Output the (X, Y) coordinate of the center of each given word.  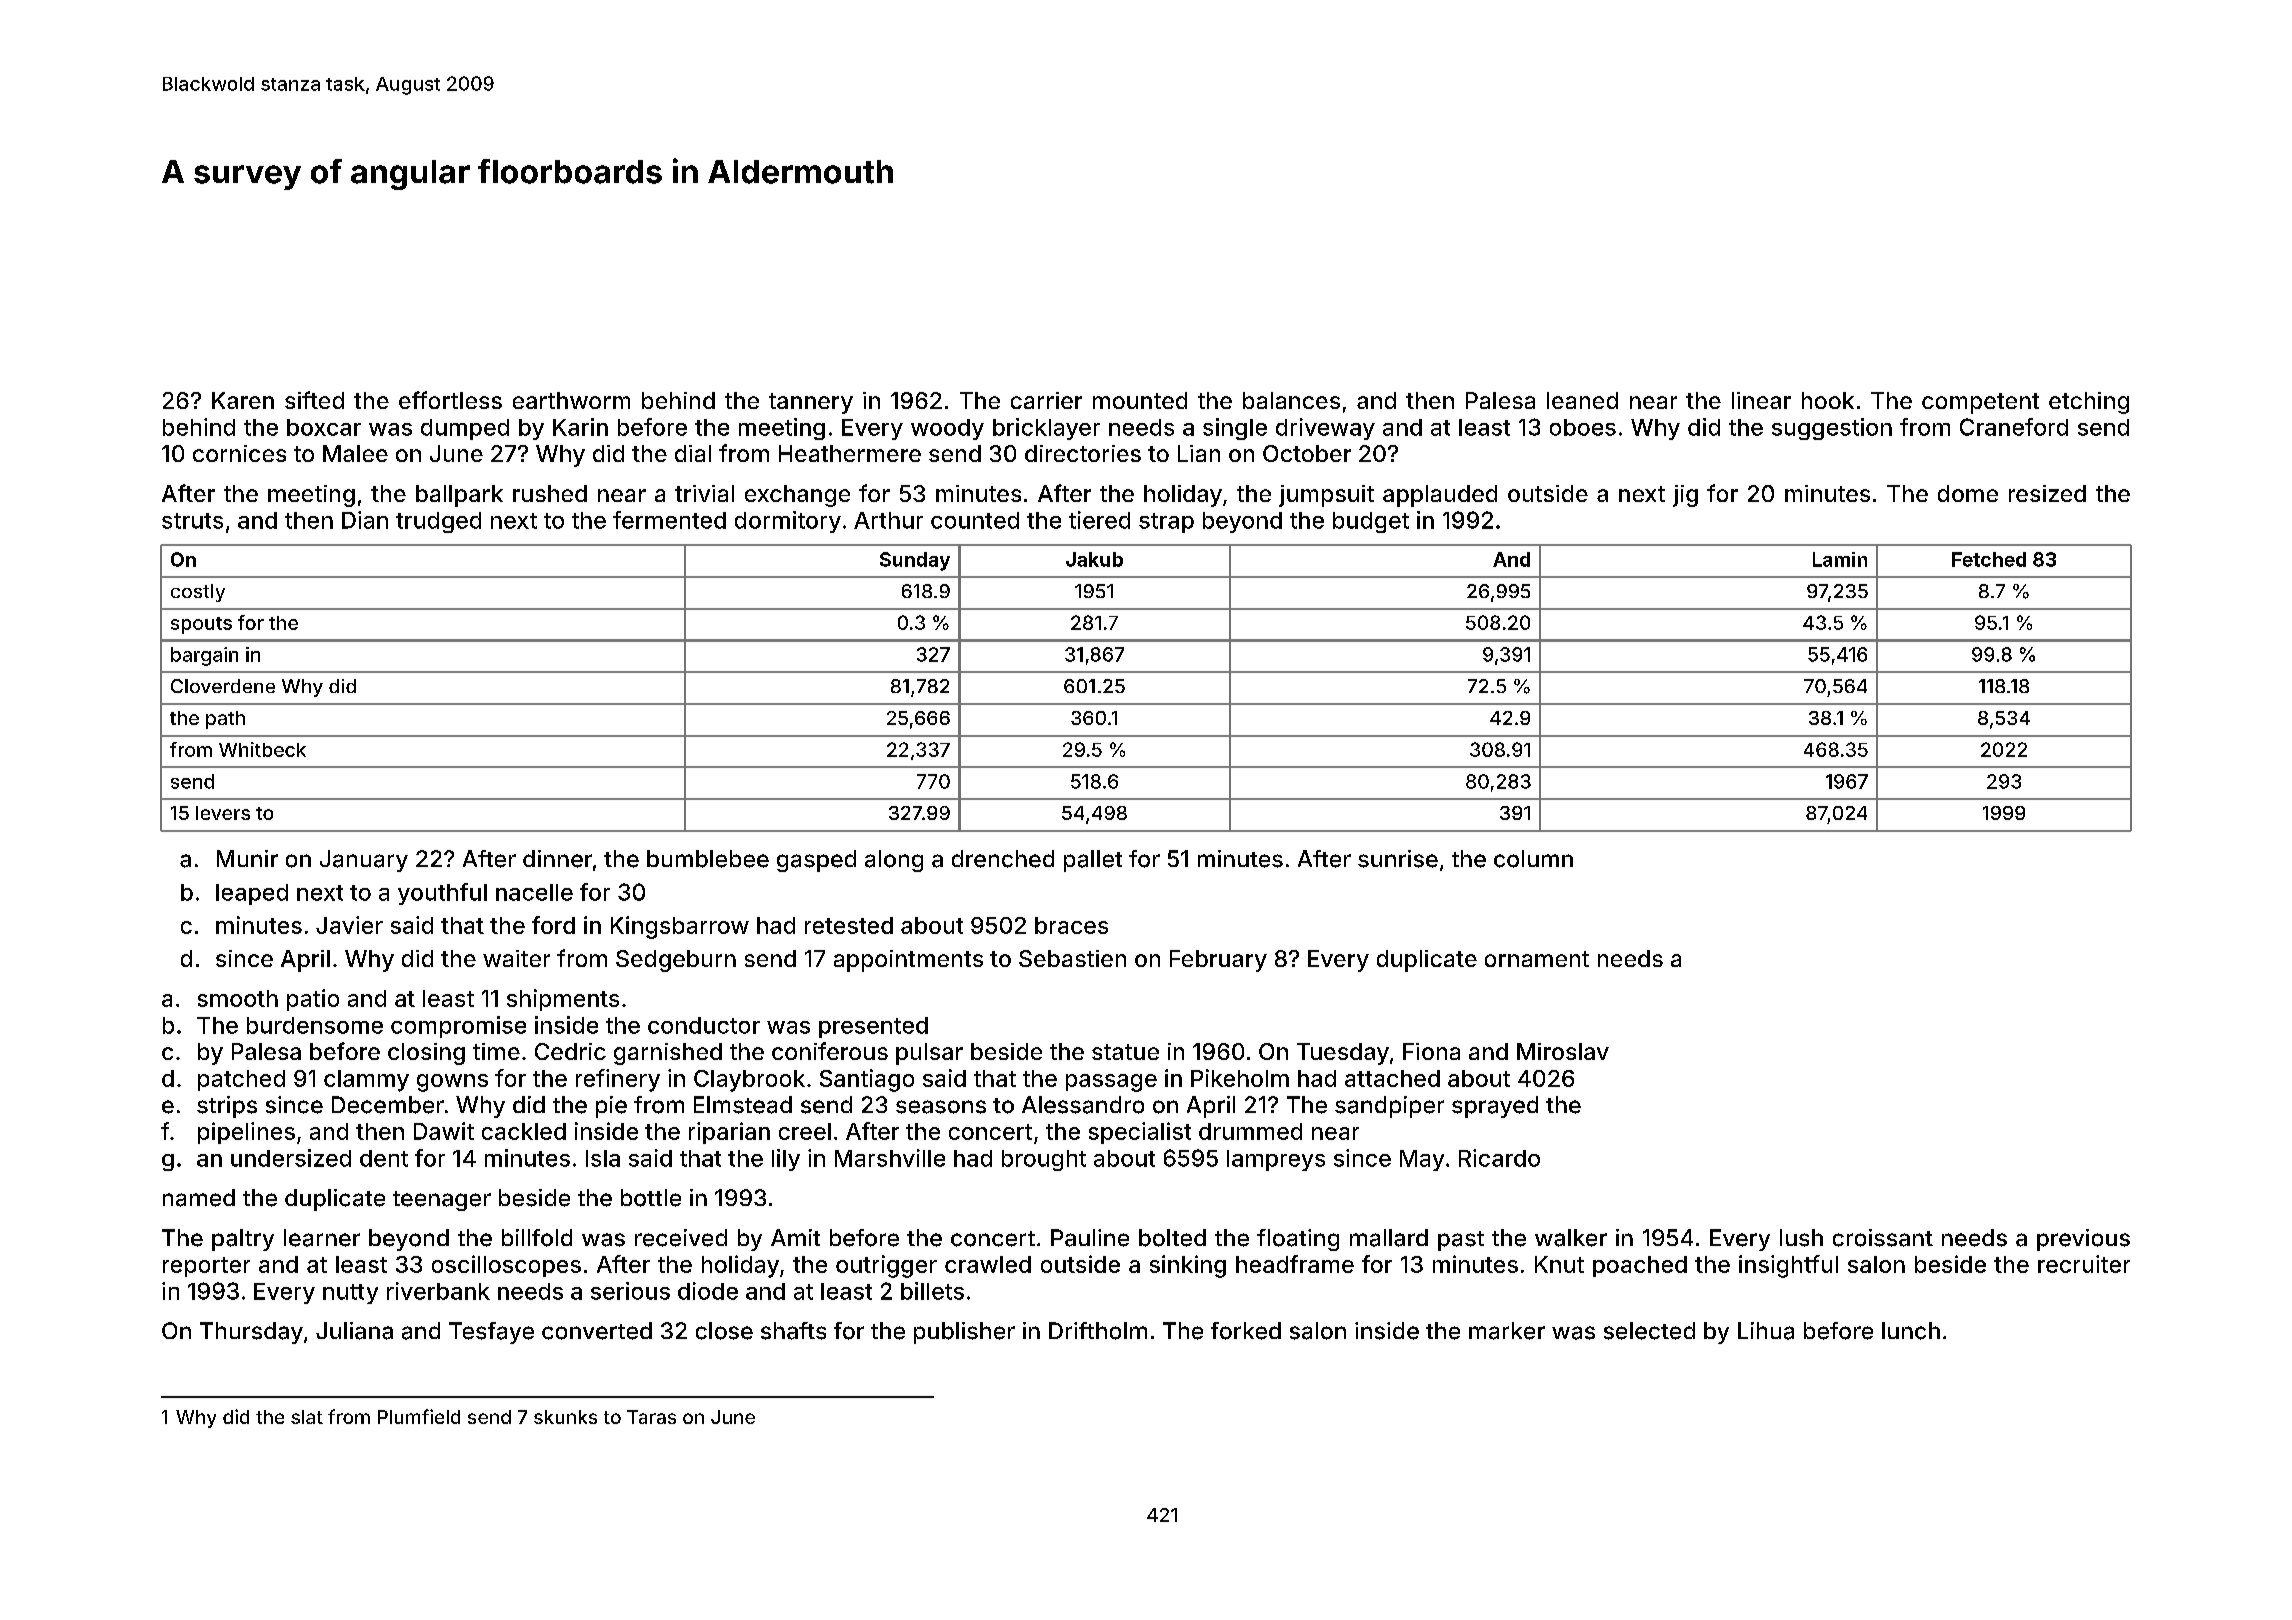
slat (307, 1417)
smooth (238, 998)
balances (1291, 400)
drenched (1003, 859)
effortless (450, 400)
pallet (1093, 861)
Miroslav (1563, 1051)
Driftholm (1098, 1331)
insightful (1788, 1266)
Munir (247, 858)
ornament (1537, 959)
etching (2089, 403)
